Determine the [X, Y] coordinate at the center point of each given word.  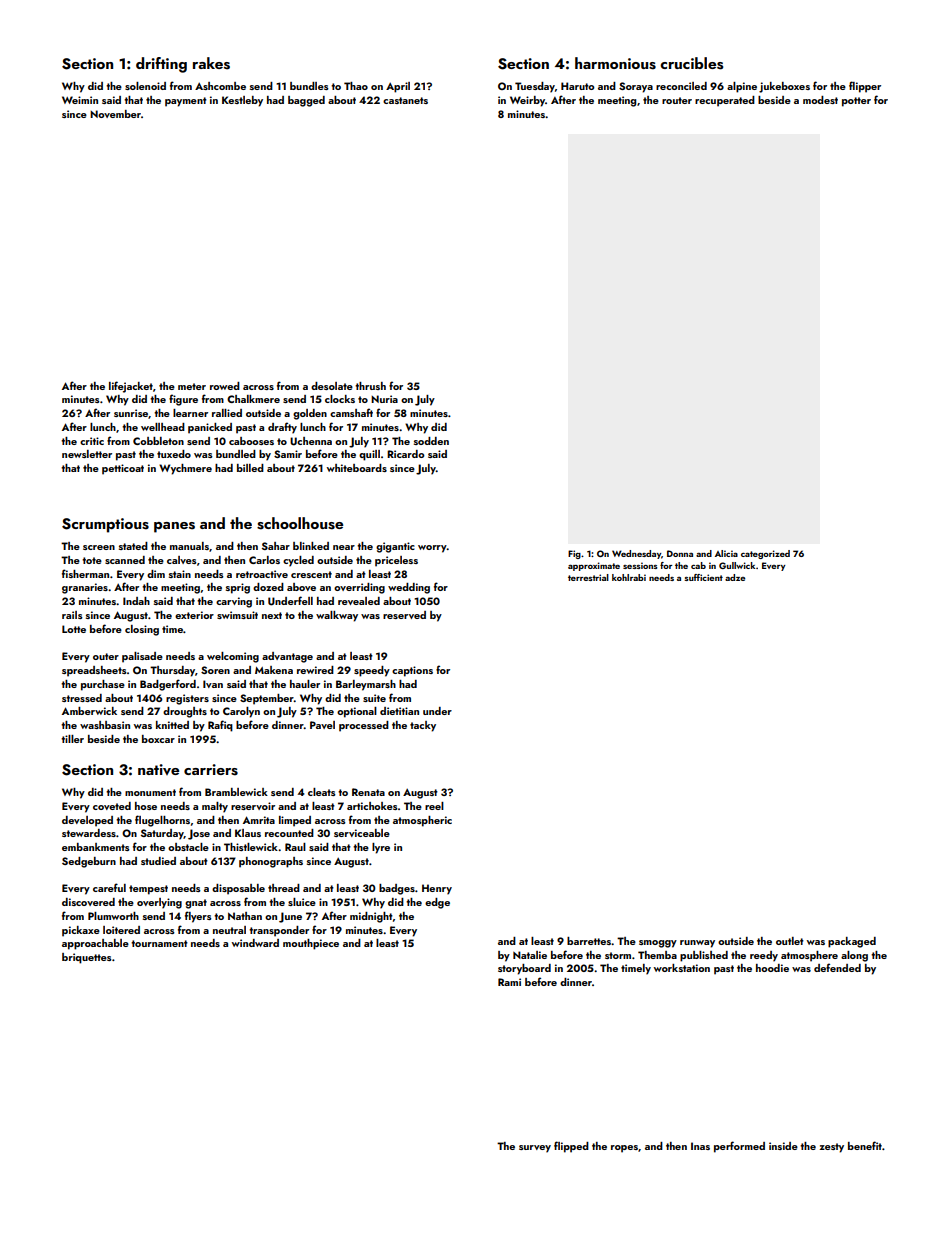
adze [735, 577]
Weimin [80, 100]
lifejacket [131, 387]
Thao [356, 86]
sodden [431, 441]
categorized [765, 554]
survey [535, 1149]
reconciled [681, 86]
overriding [359, 588]
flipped [571, 1147]
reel [434, 806]
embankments [95, 847]
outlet [790, 941]
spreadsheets [94, 671]
